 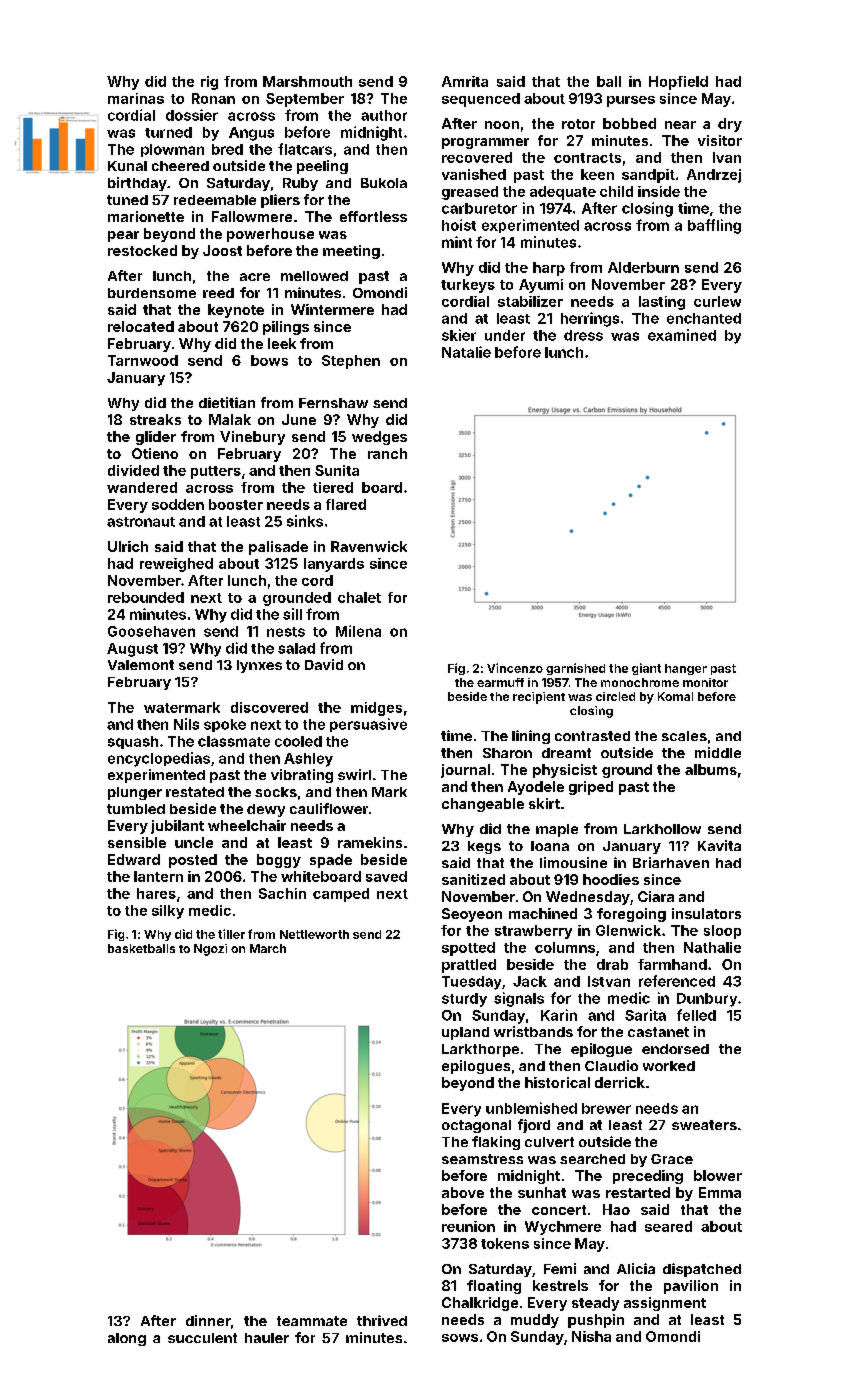 I want to click on ramekins, so click(x=370, y=842).
